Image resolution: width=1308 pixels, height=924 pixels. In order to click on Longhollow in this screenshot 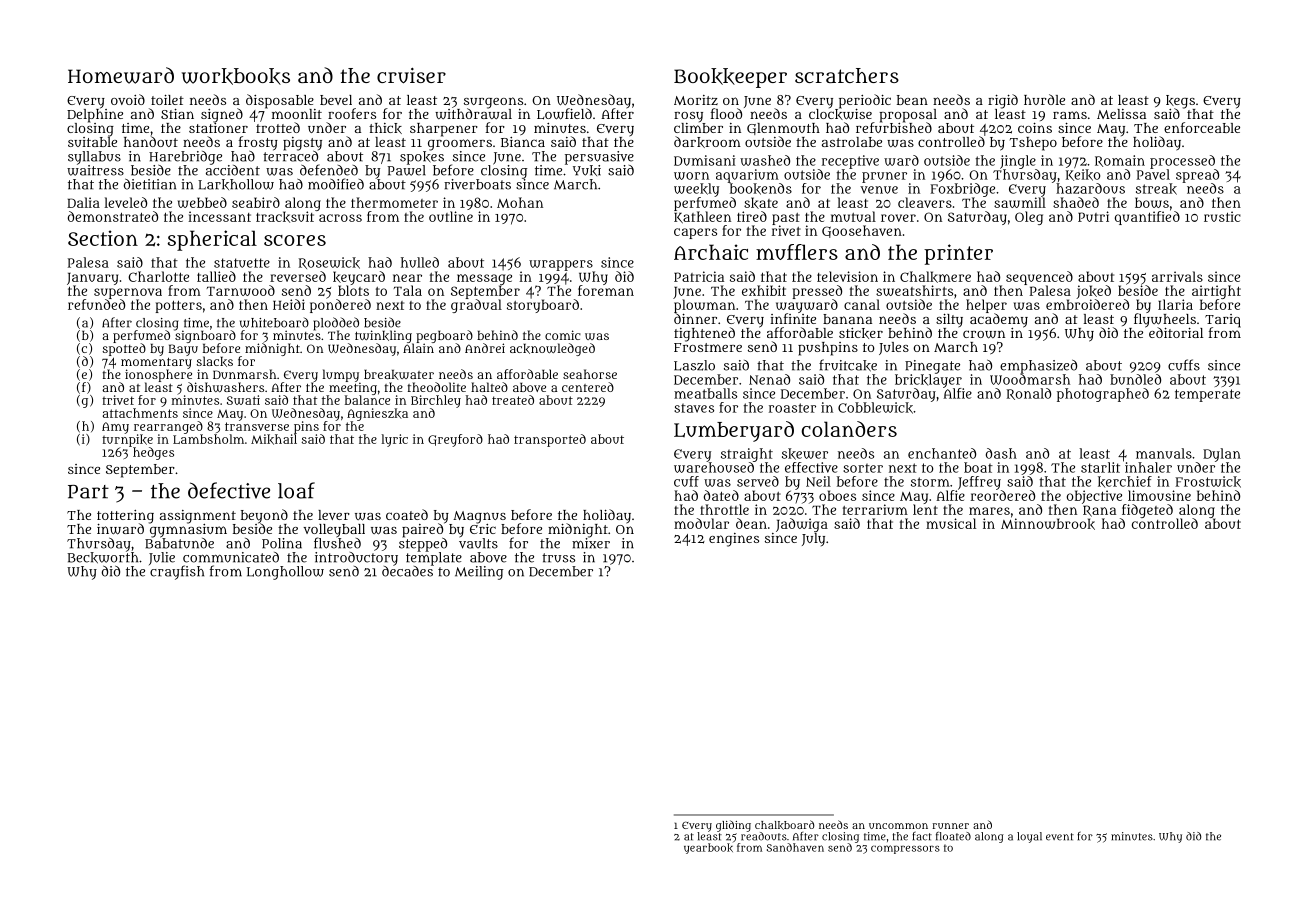, I will do `click(285, 573)`.
